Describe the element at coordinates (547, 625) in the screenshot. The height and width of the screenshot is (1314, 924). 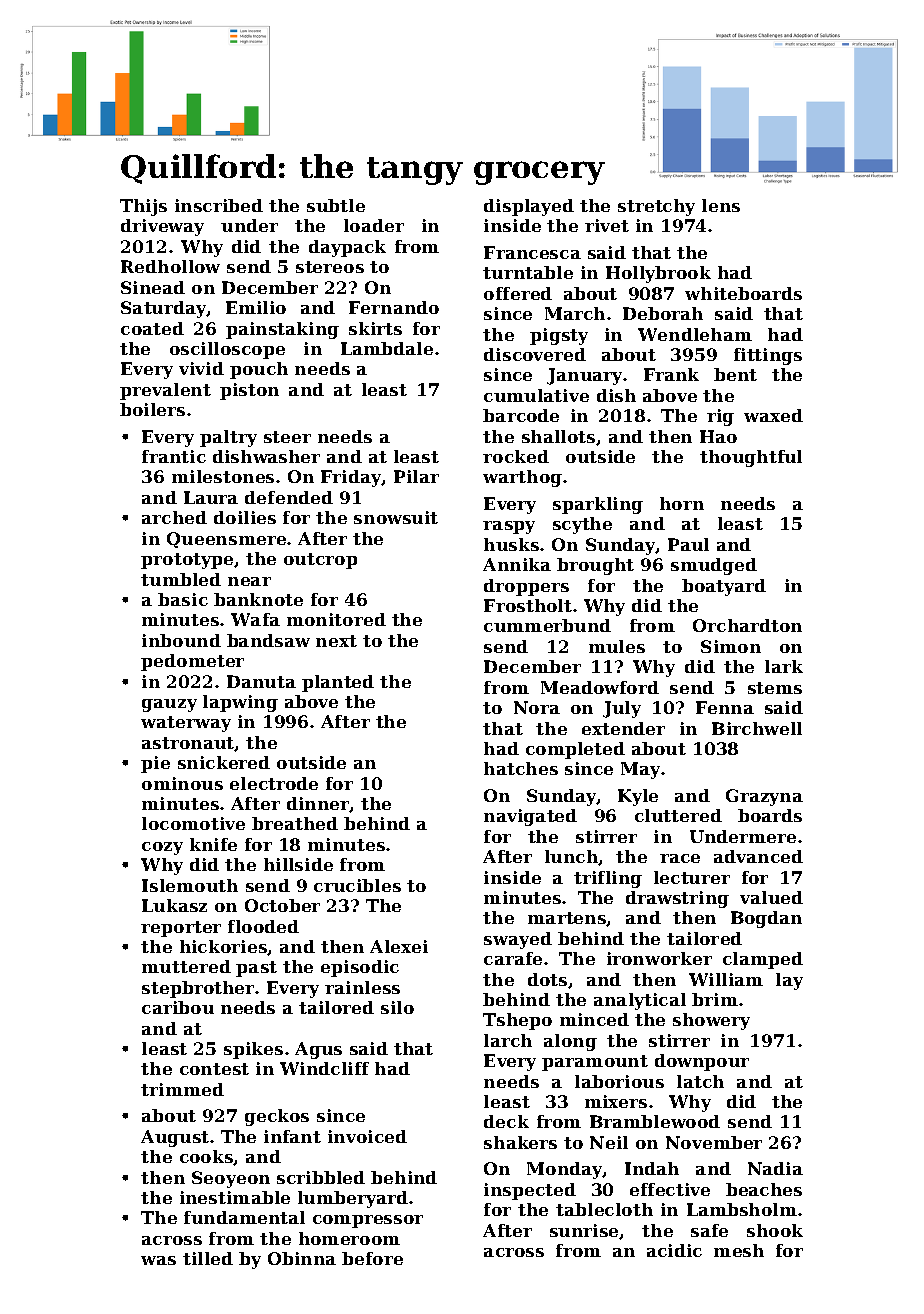
I see `cummerbund` at that location.
